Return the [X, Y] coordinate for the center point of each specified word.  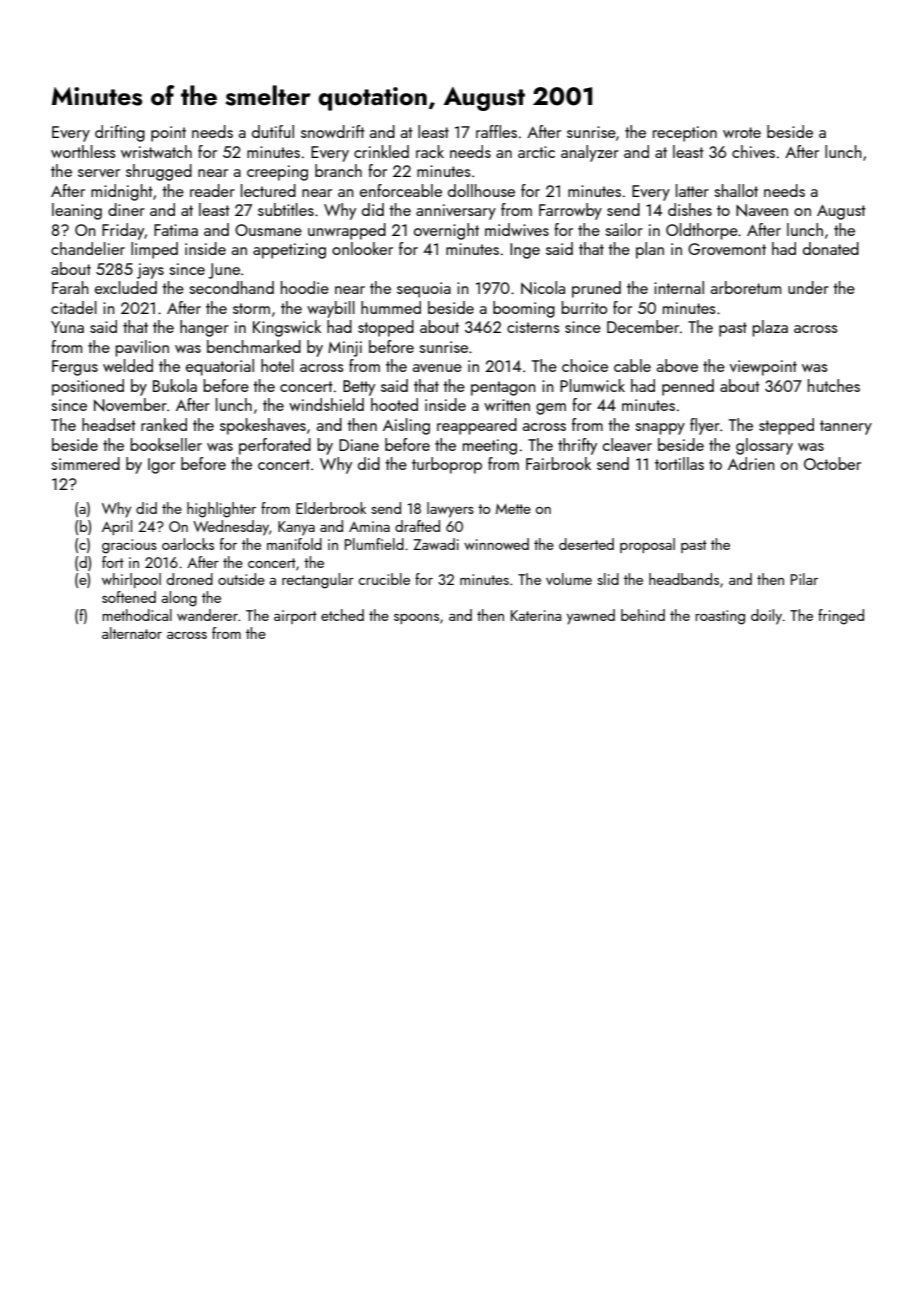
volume [569, 579]
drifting [120, 133]
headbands [684, 579]
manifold [294, 544]
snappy [660, 429]
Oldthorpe [702, 231]
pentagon [503, 388]
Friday [123, 231]
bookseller [166, 444]
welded [128, 365]
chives [753, 151]
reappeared [477, 426]
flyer [705, 426]
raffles [496, 131]
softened [129, 597]
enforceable [401, 190]
